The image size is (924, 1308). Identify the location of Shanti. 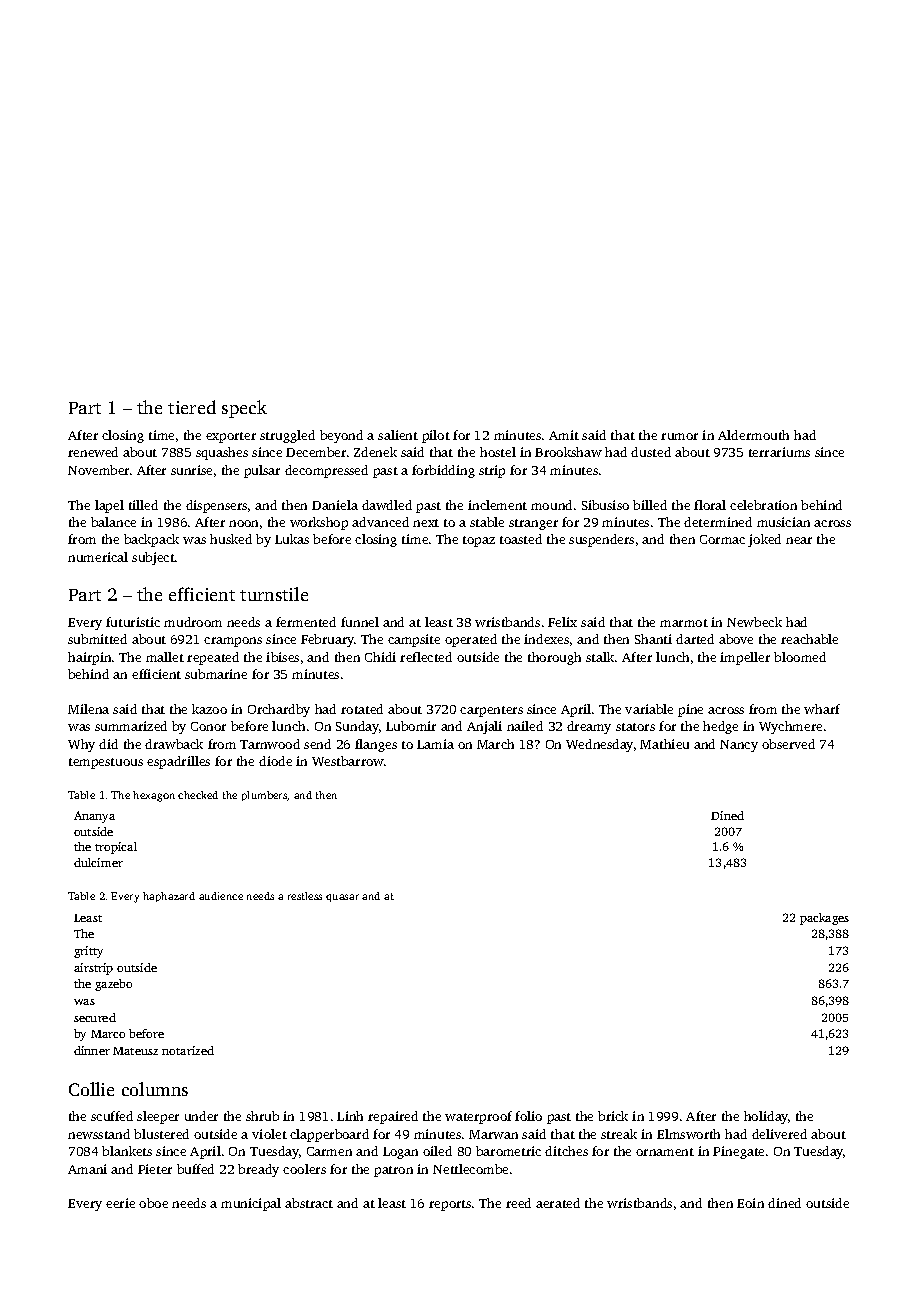
(653, 639).
